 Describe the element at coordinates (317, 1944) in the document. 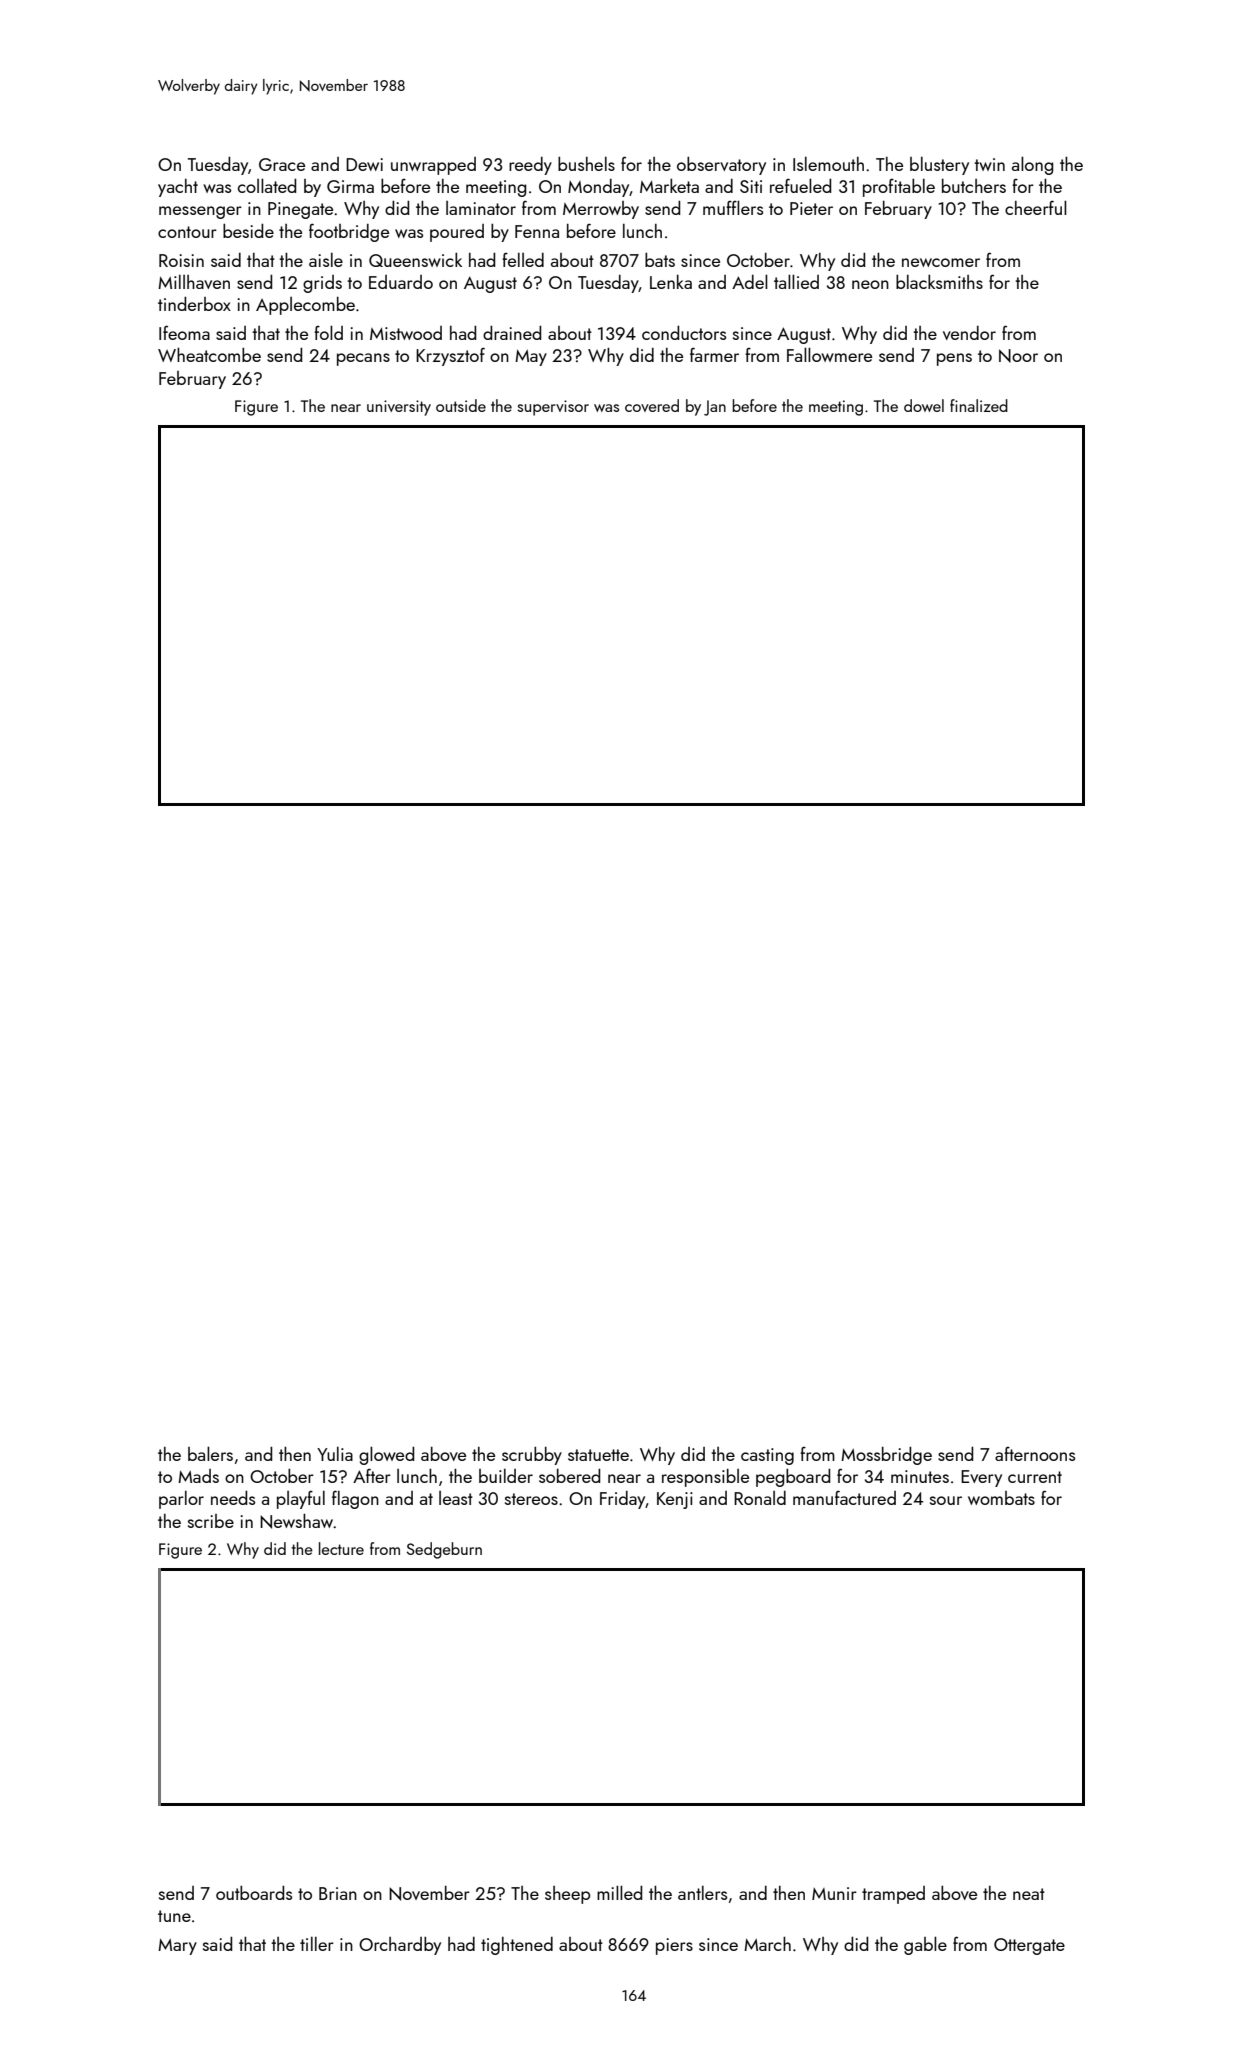

I see `tiller` at that location.
